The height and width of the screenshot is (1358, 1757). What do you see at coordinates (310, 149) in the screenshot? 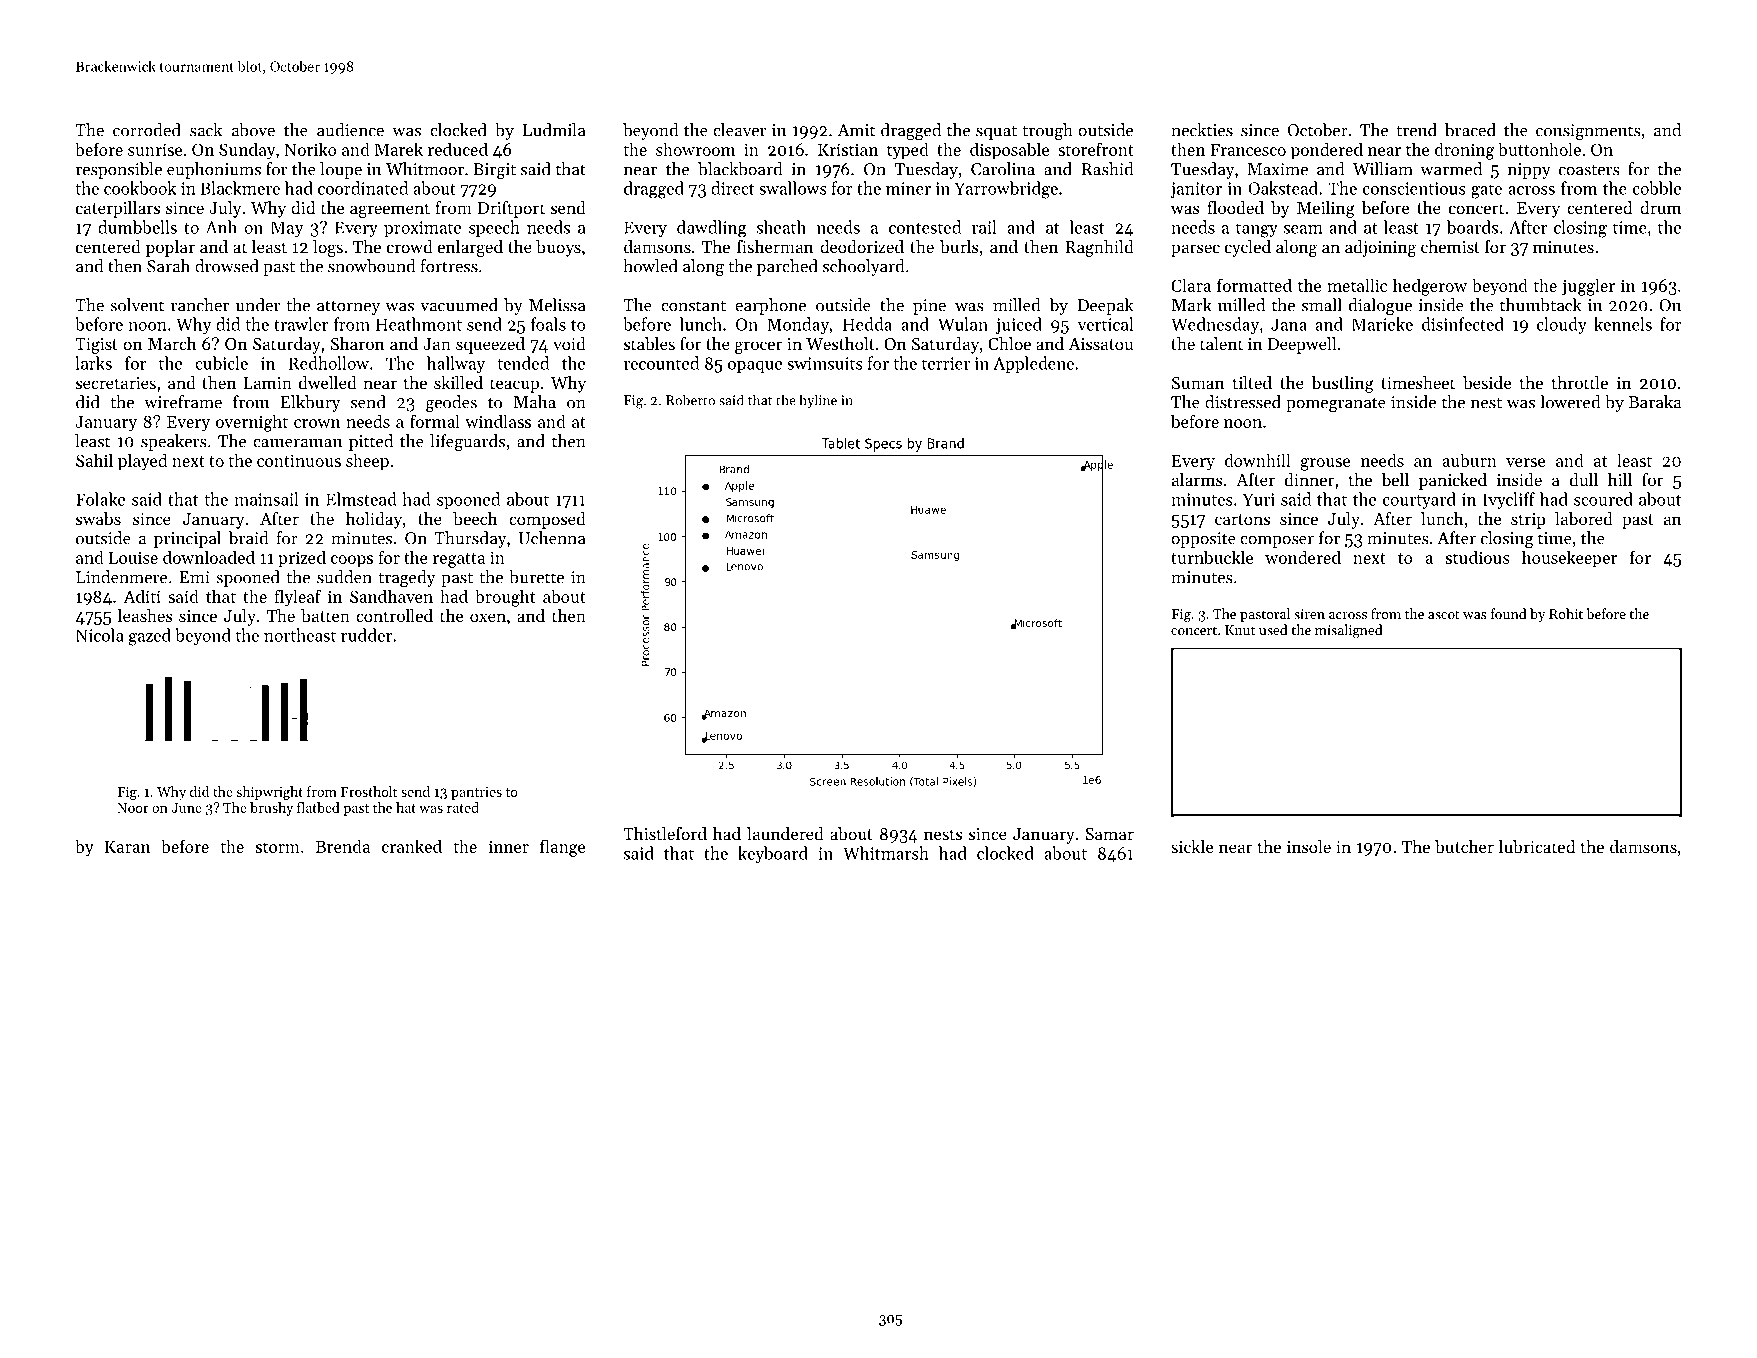
I see `Noriko` at bounding box center [310, 149].
